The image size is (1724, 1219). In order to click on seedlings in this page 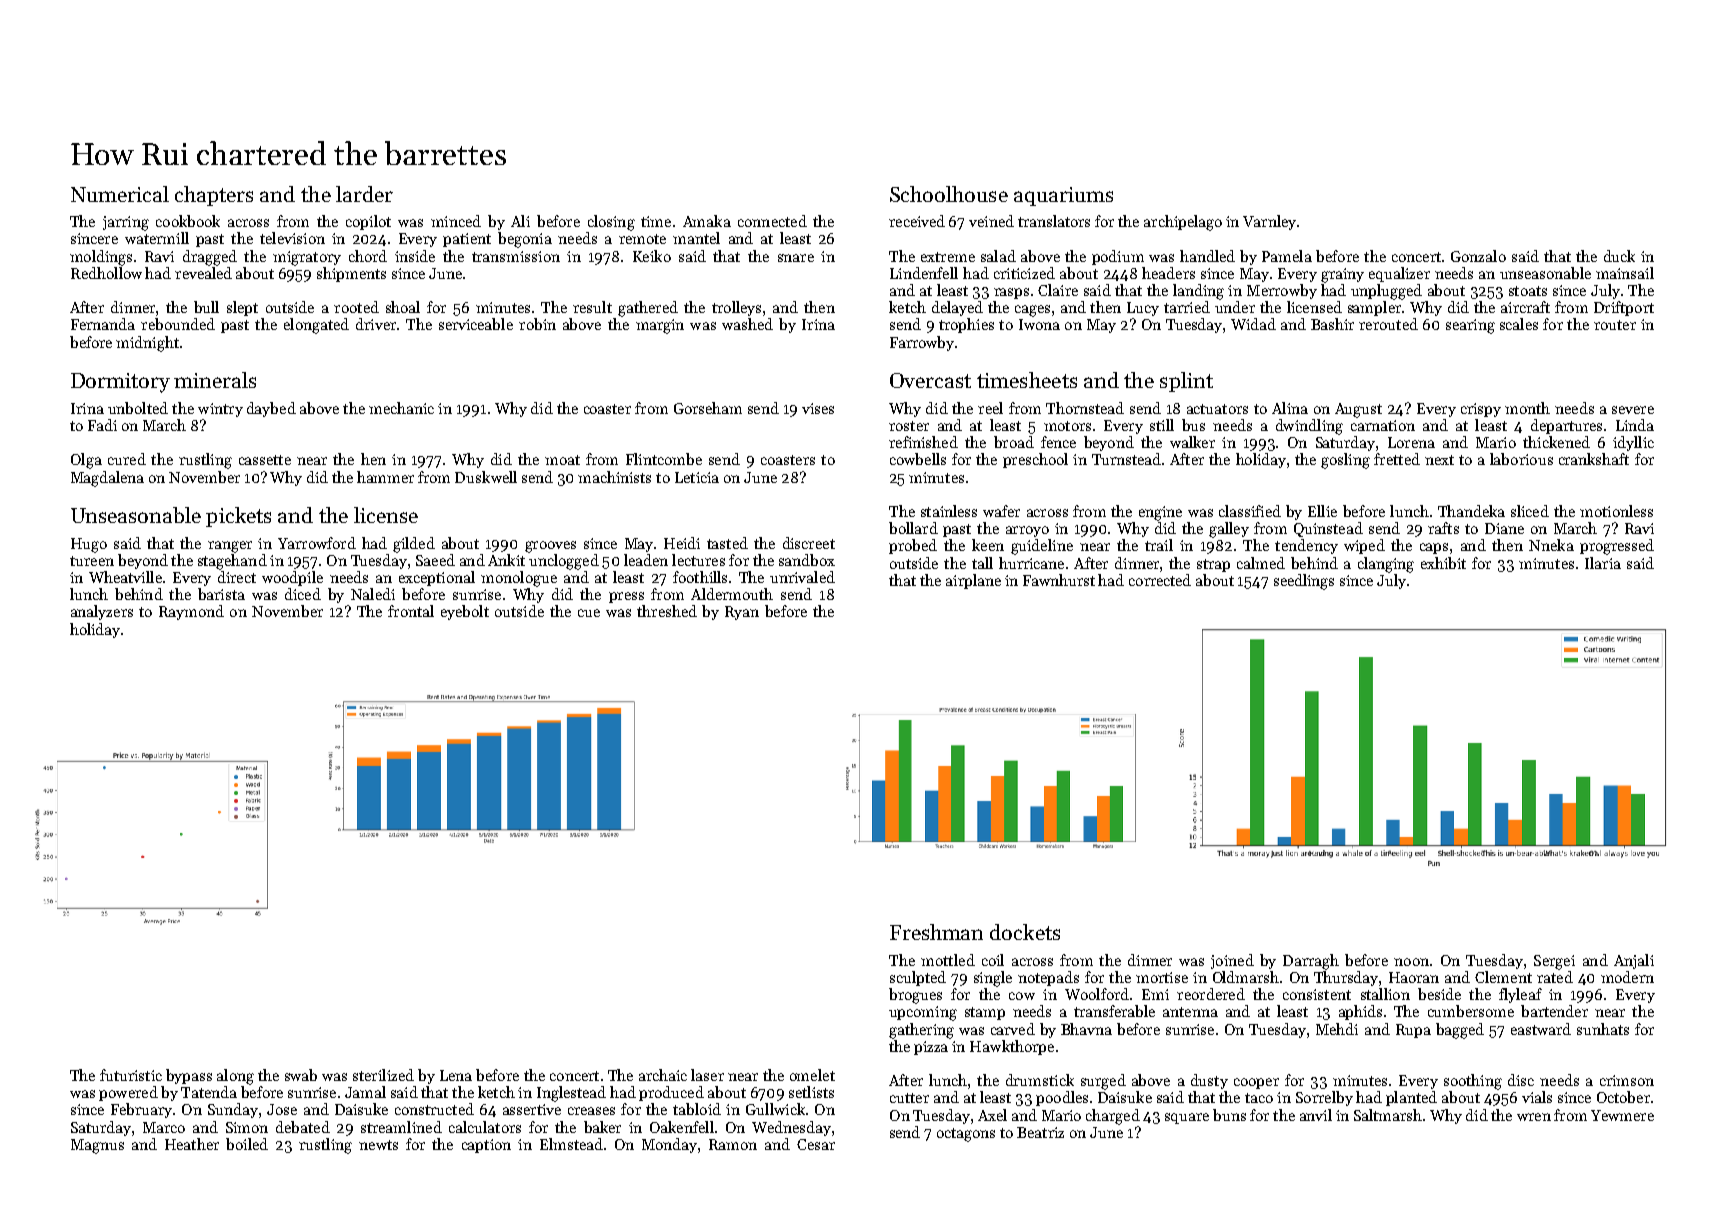, I will do `click(1304, 582)`.
